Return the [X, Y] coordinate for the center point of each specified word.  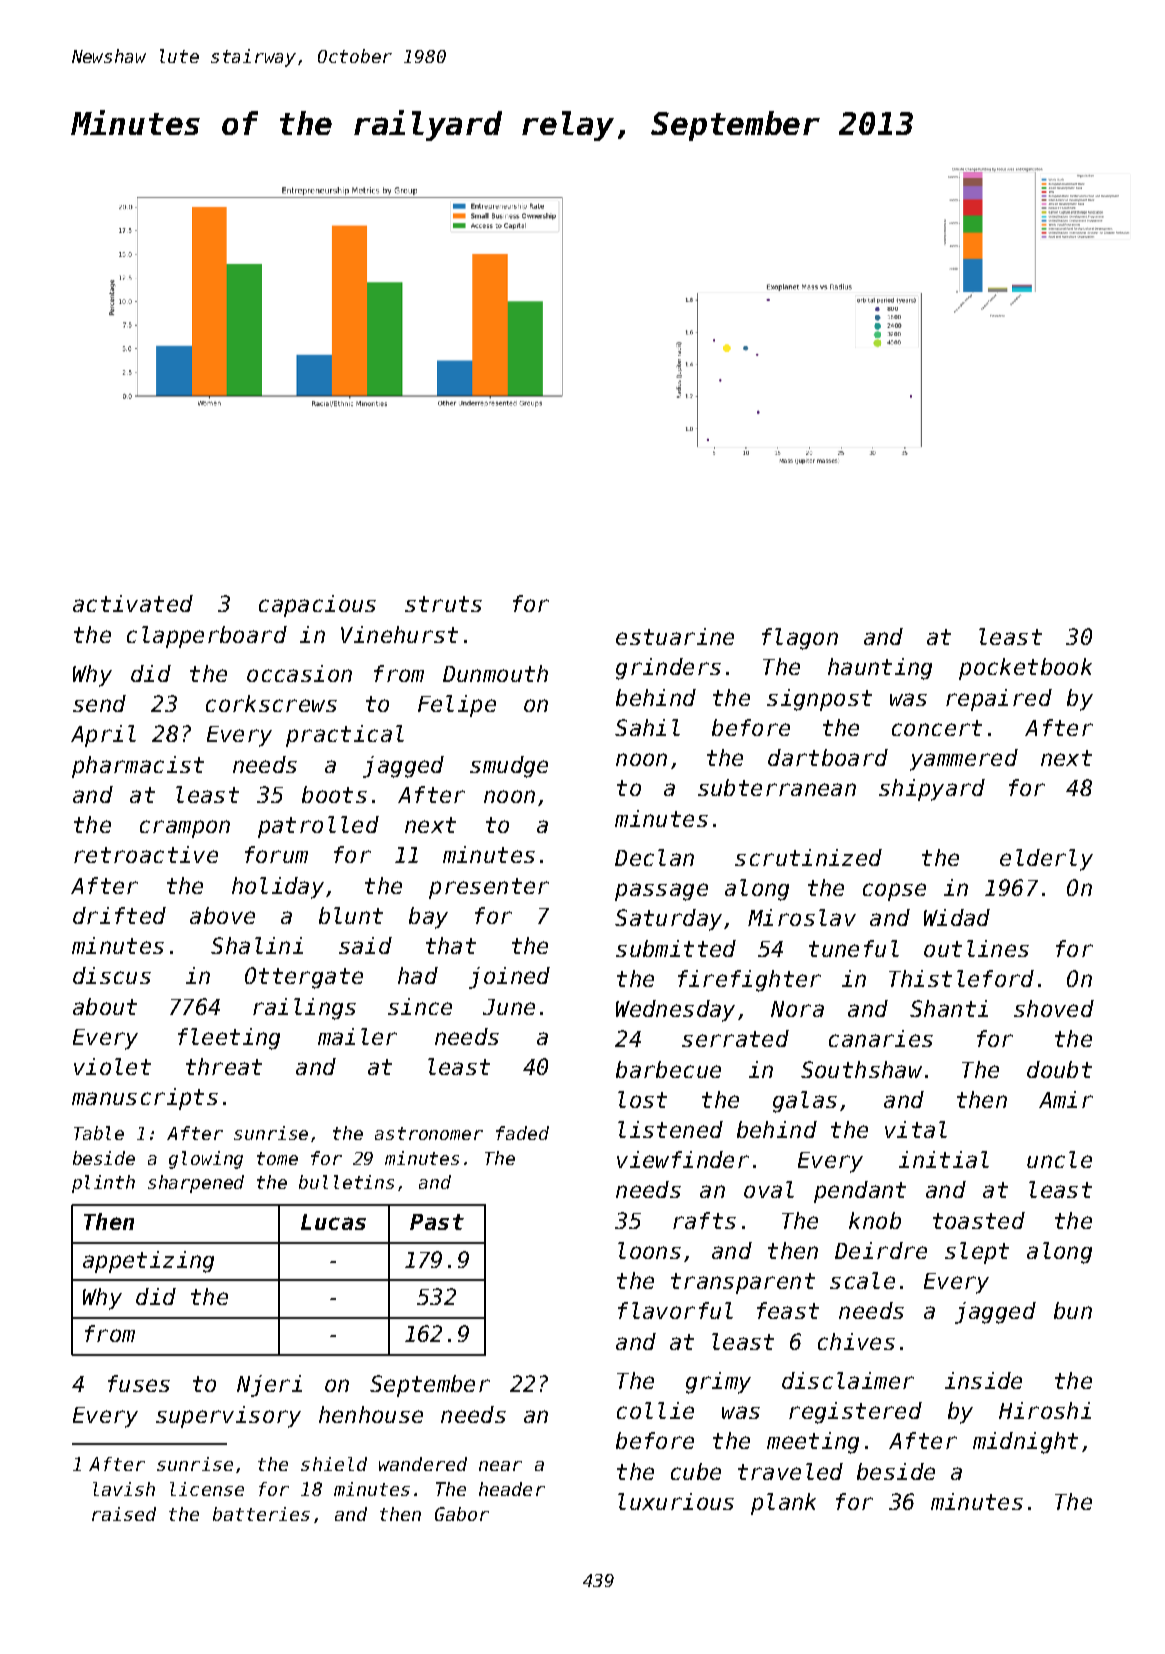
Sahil [647, 727]
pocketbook [1025, 669]
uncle [1059, 1159]
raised [124, 1514]
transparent [743, 1283]
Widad [957, 917]
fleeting [229, 1039]
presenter [489, 888]
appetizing [148, 1262]
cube [696, 1471]
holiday [278, 888]
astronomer [429, 1133]
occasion [299, 673]
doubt [1059, 1069]
